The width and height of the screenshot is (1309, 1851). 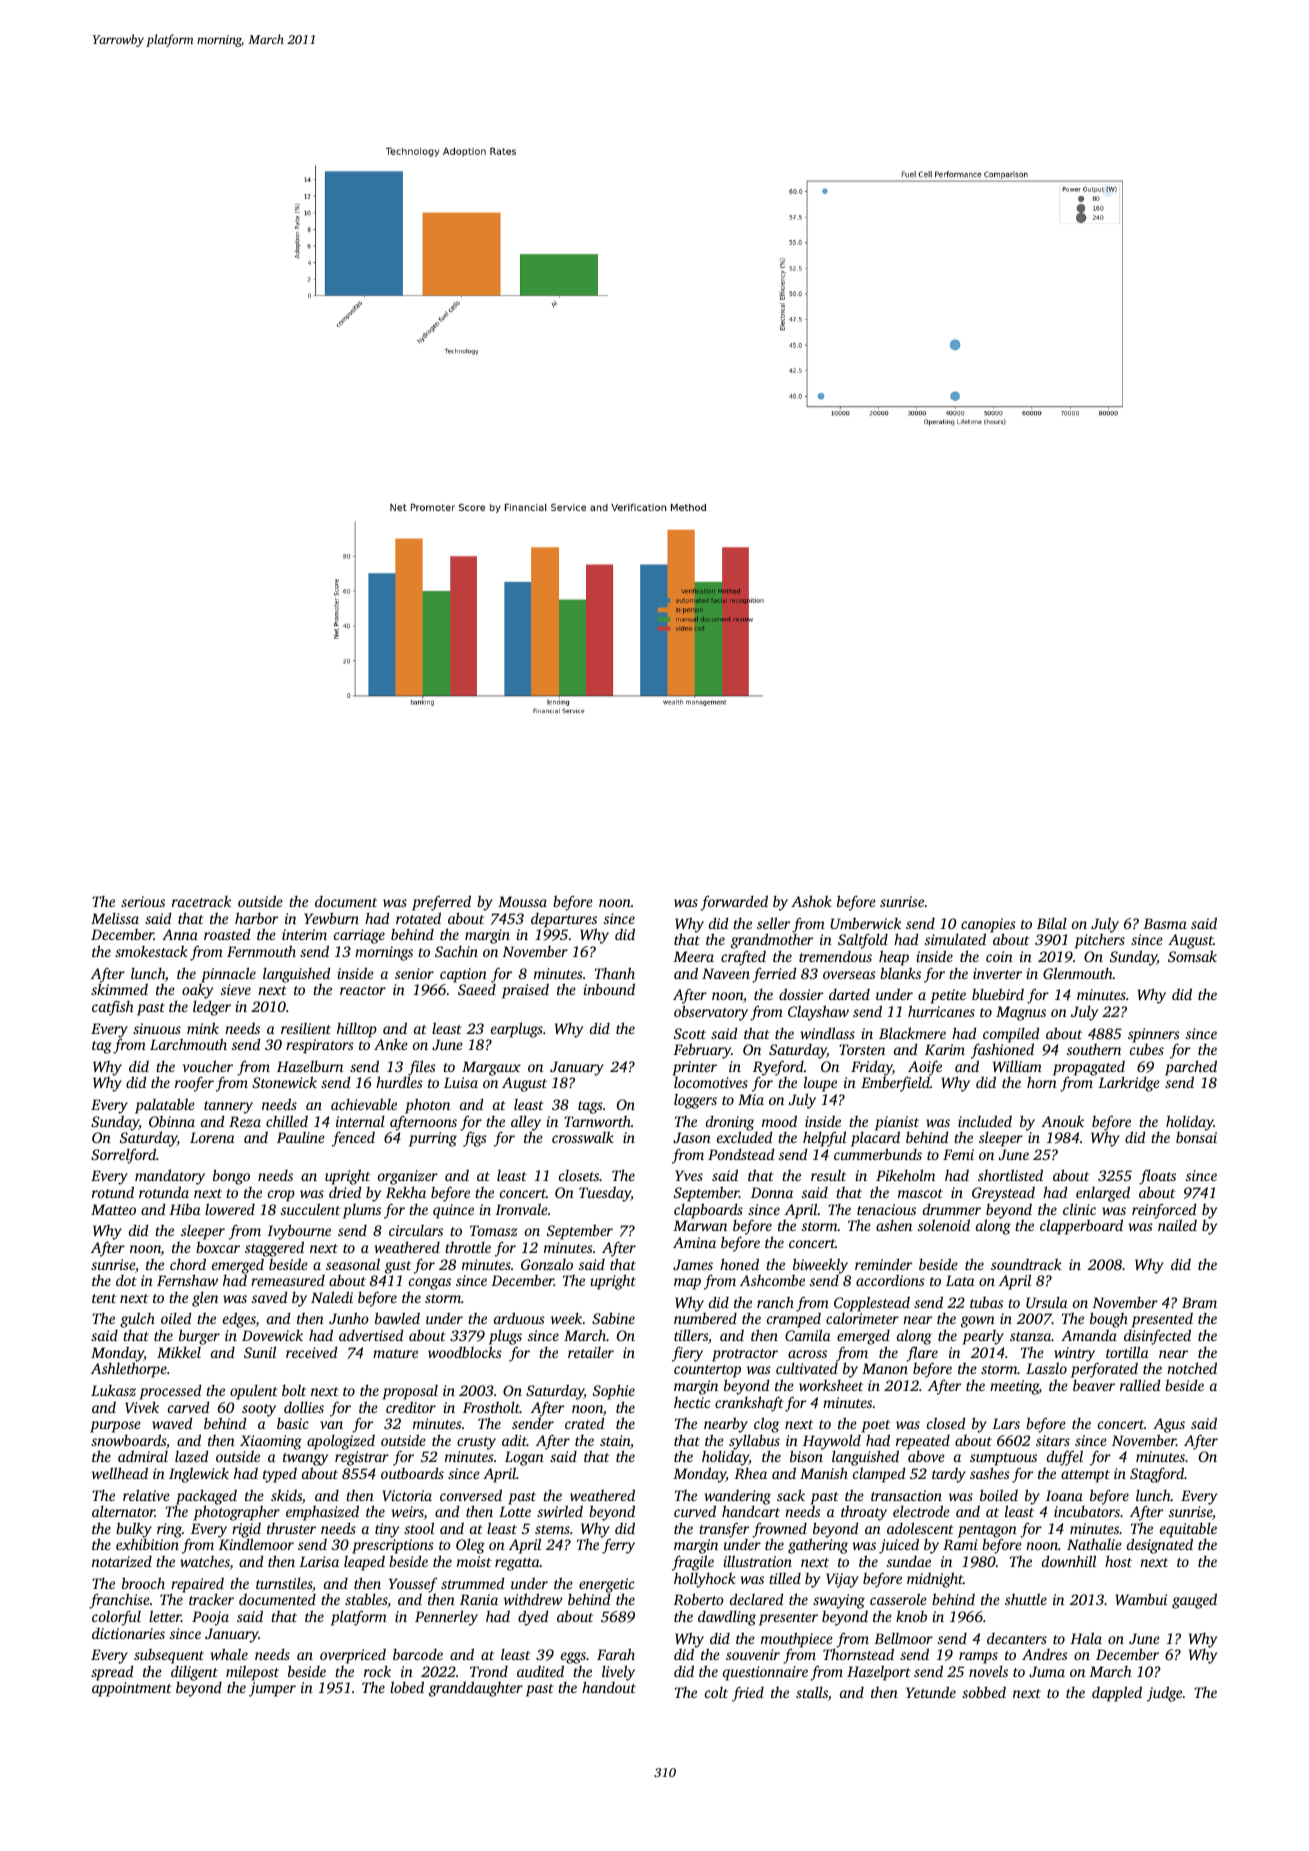 I want to click on alternator, so click(x=123, y=1511).
